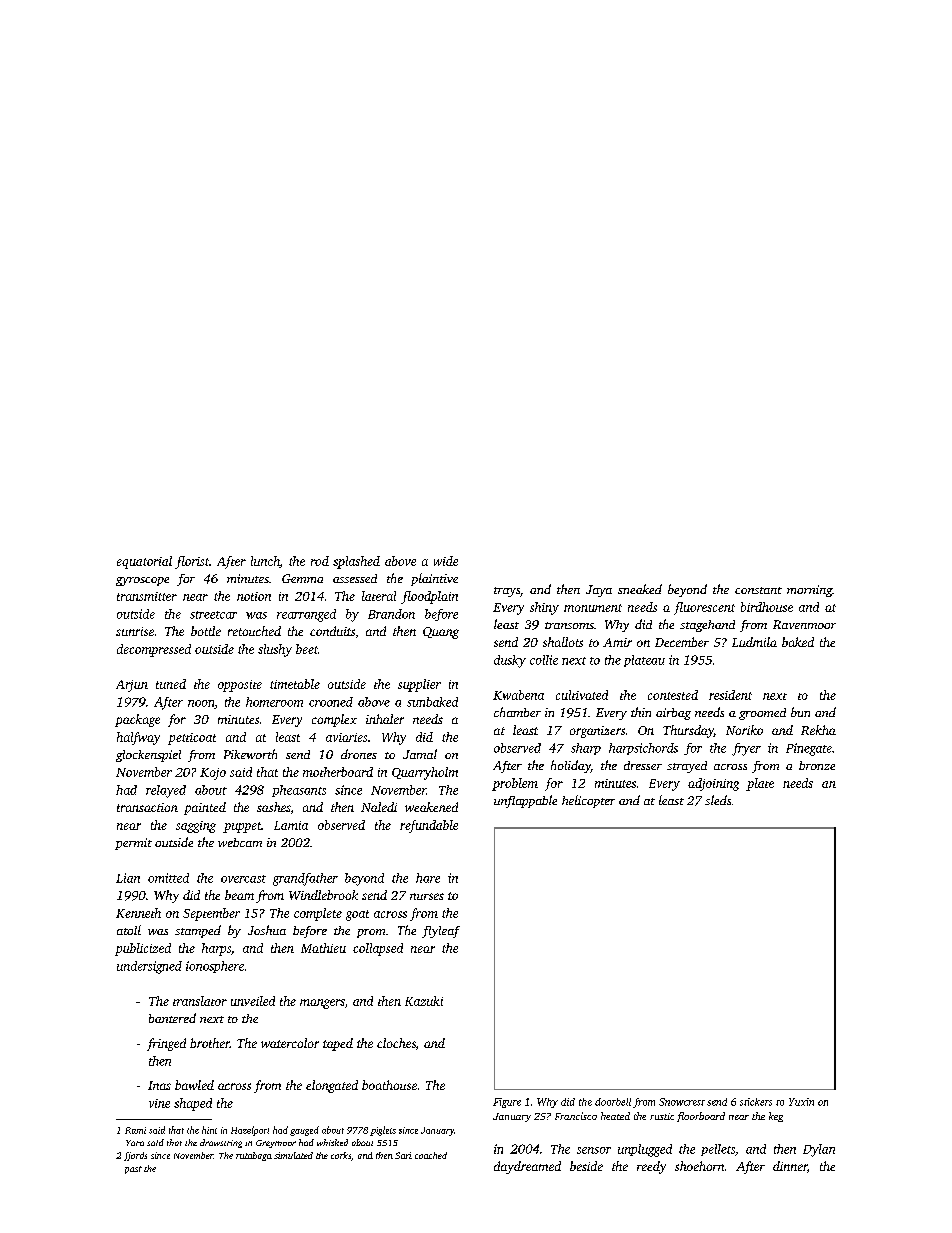  I want to click on Mathieu, so click(323, 948).
